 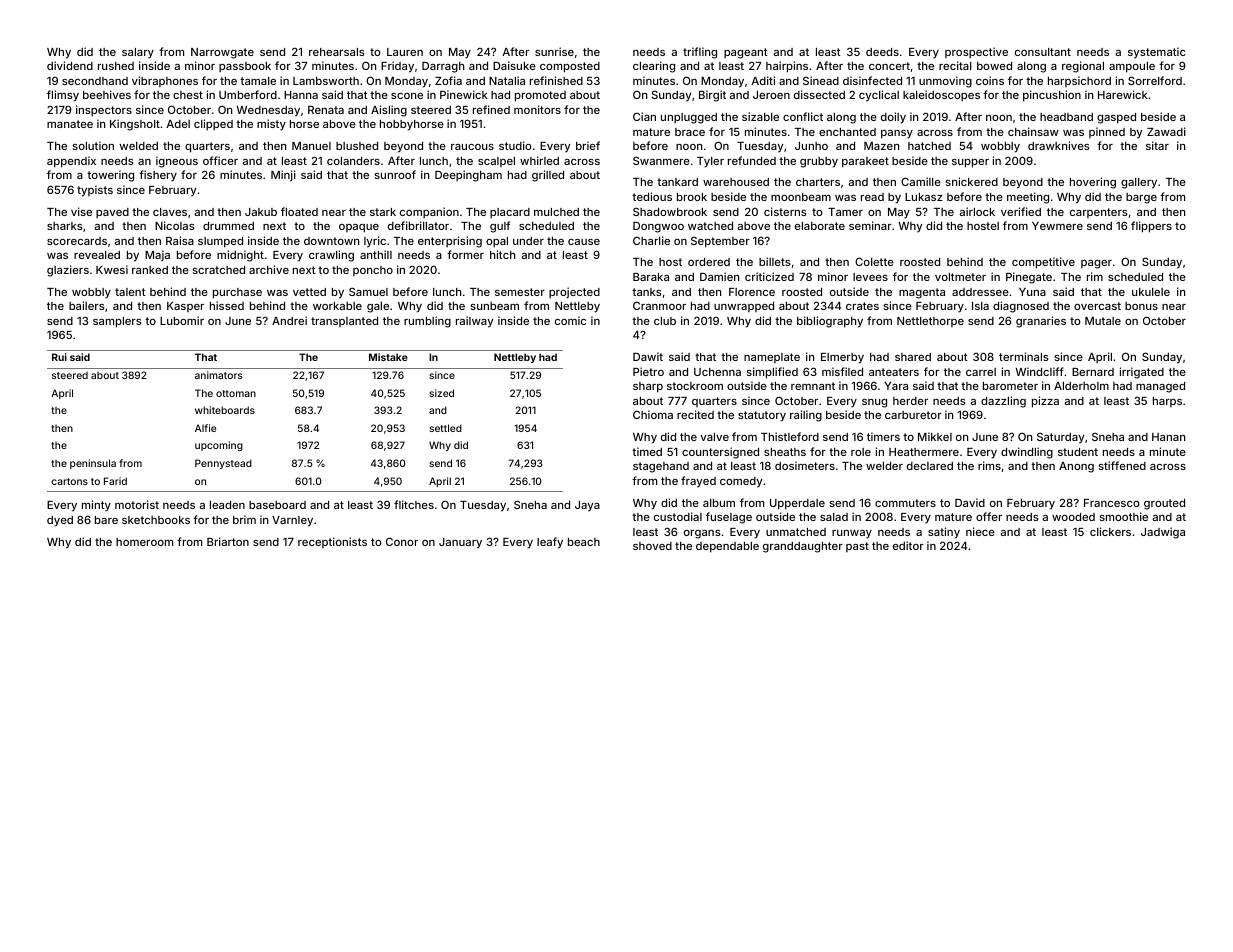 I want to click on tankard, so click(x=677, y=182).
